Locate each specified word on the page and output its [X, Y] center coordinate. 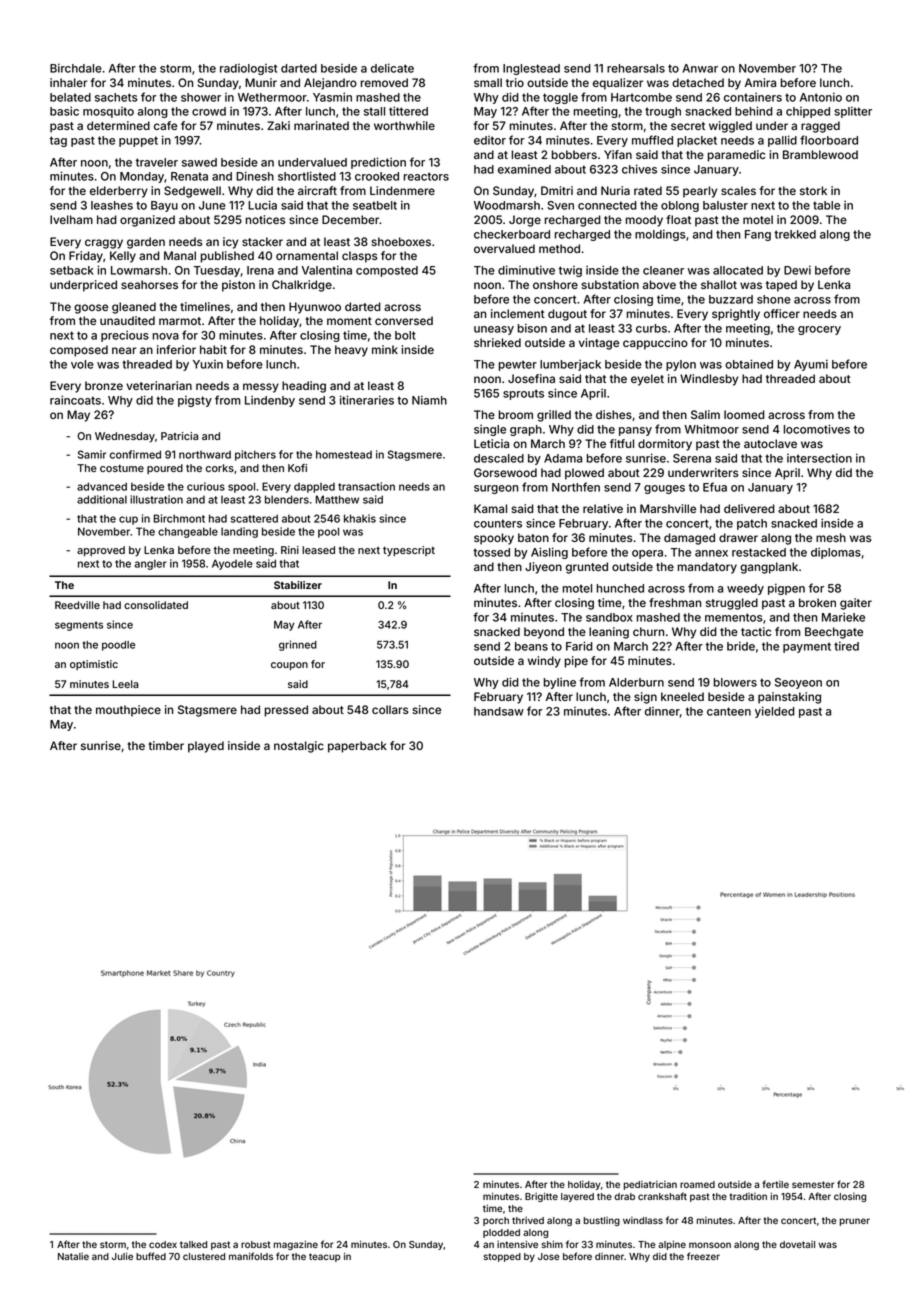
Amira [760, 82]
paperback [357, 747]
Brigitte [541, 1197]
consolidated [156, 605]
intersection [819, 458]
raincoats [75, 400]
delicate [392, 68]
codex [163, 1244]
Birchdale [76, 68]
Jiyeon [543, 568]
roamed [697, 1184]
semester [813, 1184]
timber [166, 745]
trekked [795, 234]
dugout [567, 315]
